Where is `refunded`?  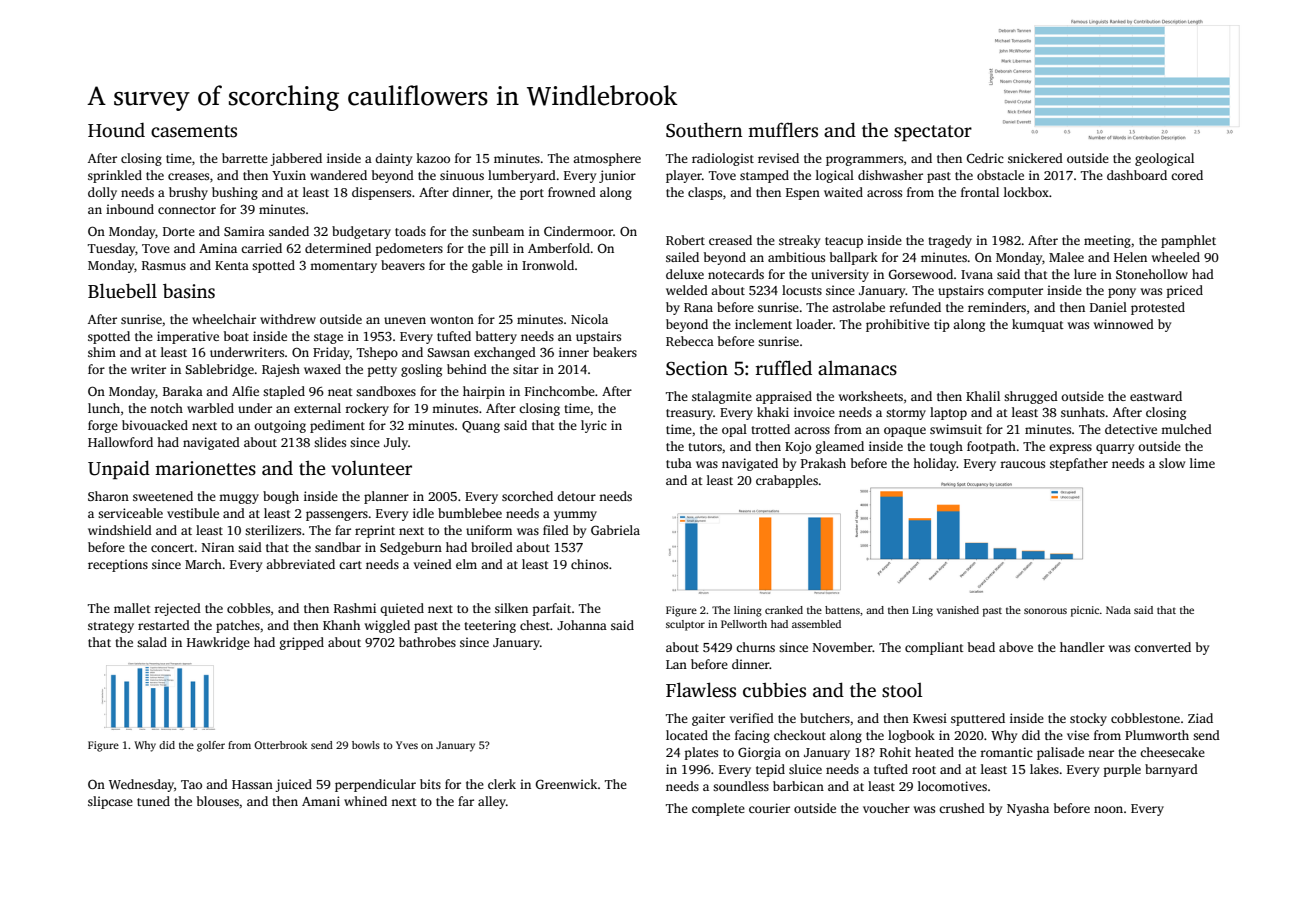
refunded is located at coordinates (915, 307).
